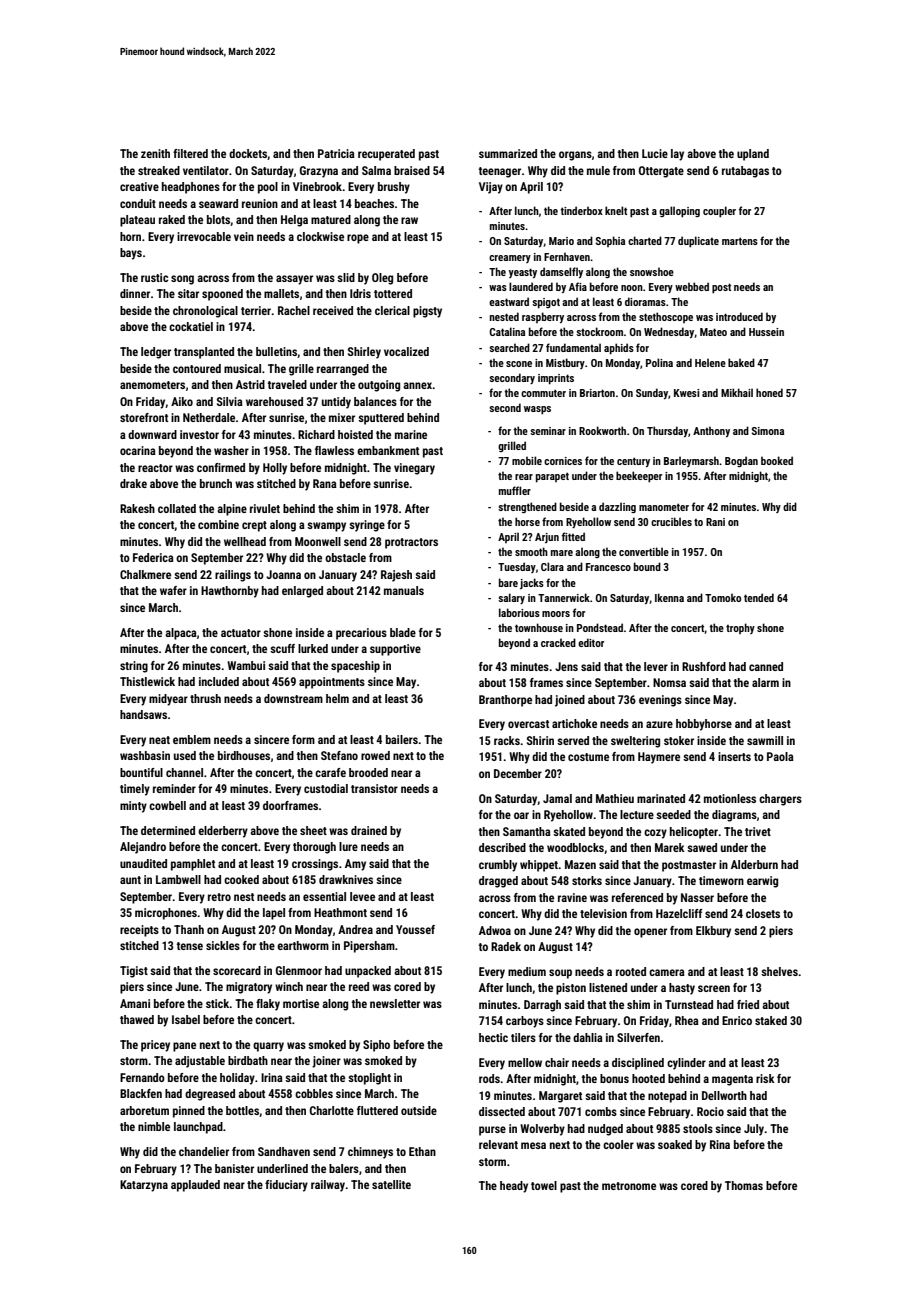 The height and width of the image is (1308, 924). Describe the element at coordinates (137, 1019) in the image. I see `thawed` at that location.
